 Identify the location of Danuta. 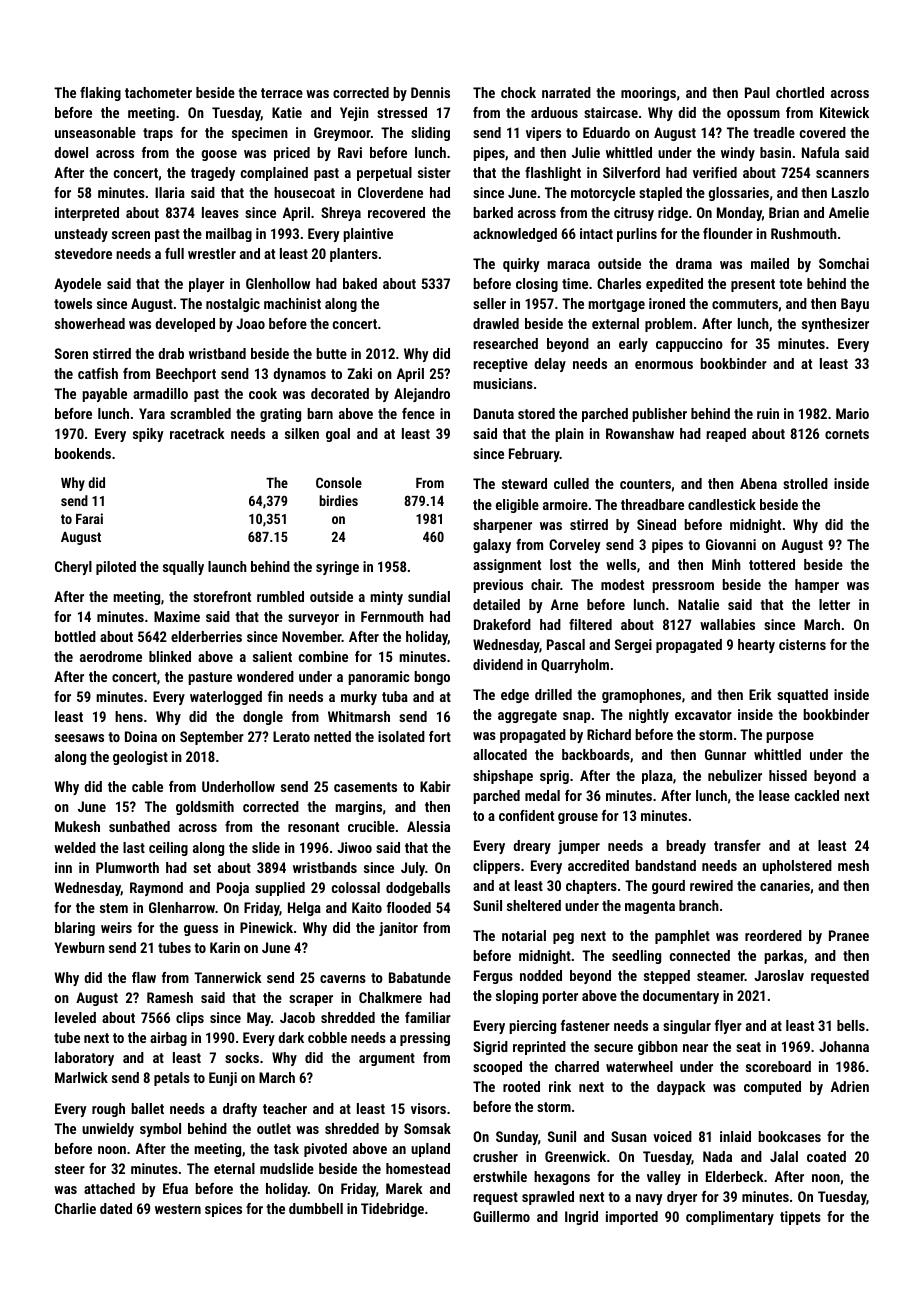
(494, 413).
